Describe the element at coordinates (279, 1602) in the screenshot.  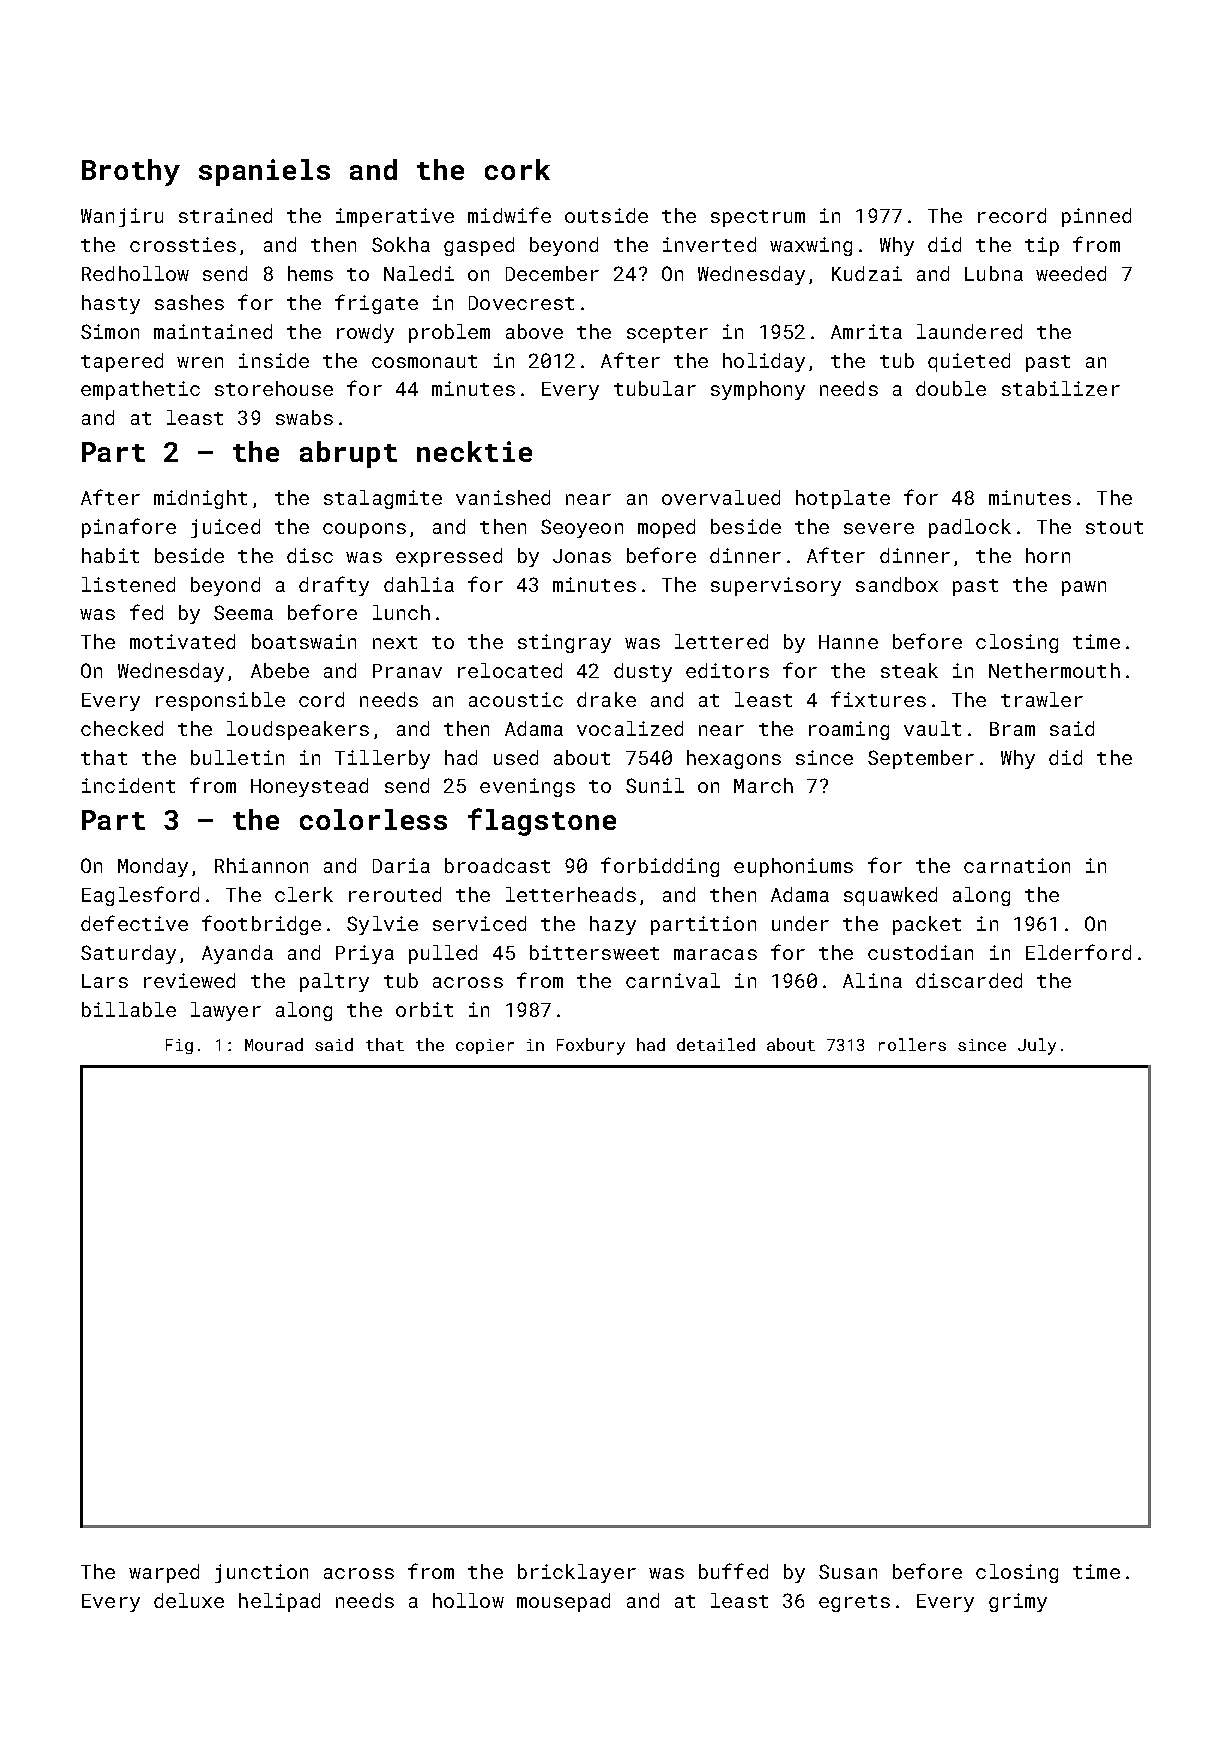
I see `helipad` at that location.
